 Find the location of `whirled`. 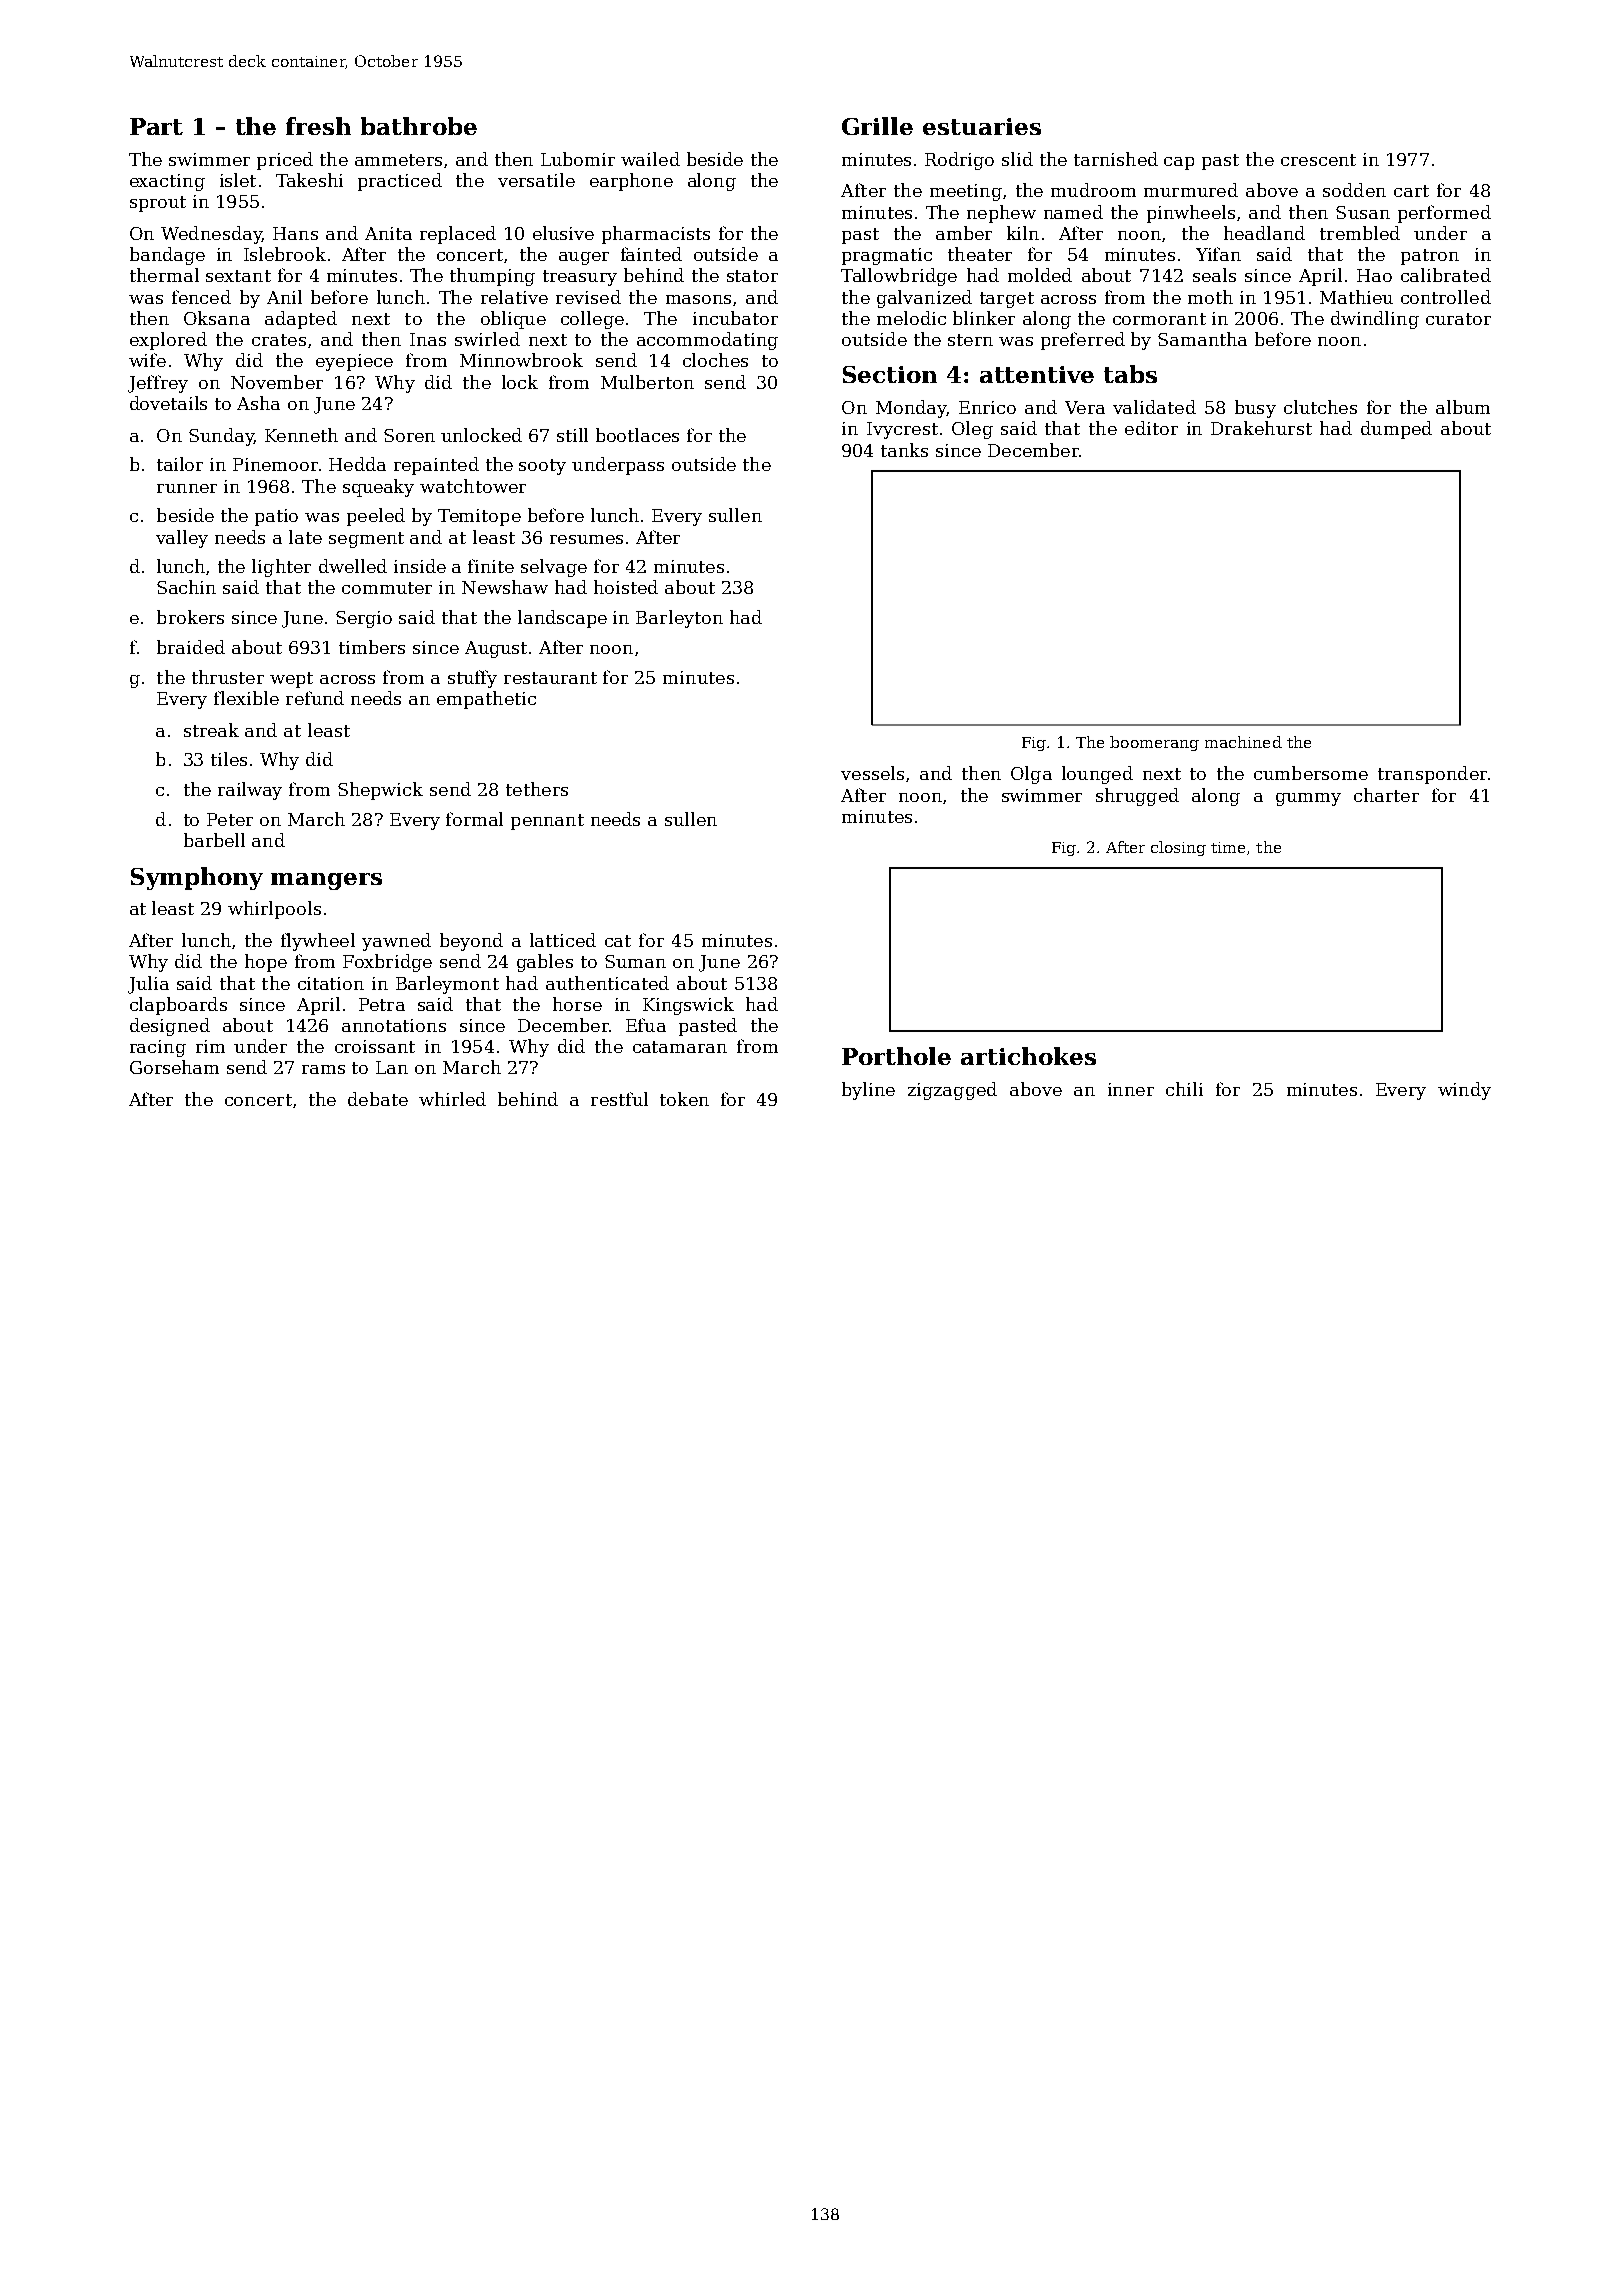

whirled is located at coordinates (452, 1099).
